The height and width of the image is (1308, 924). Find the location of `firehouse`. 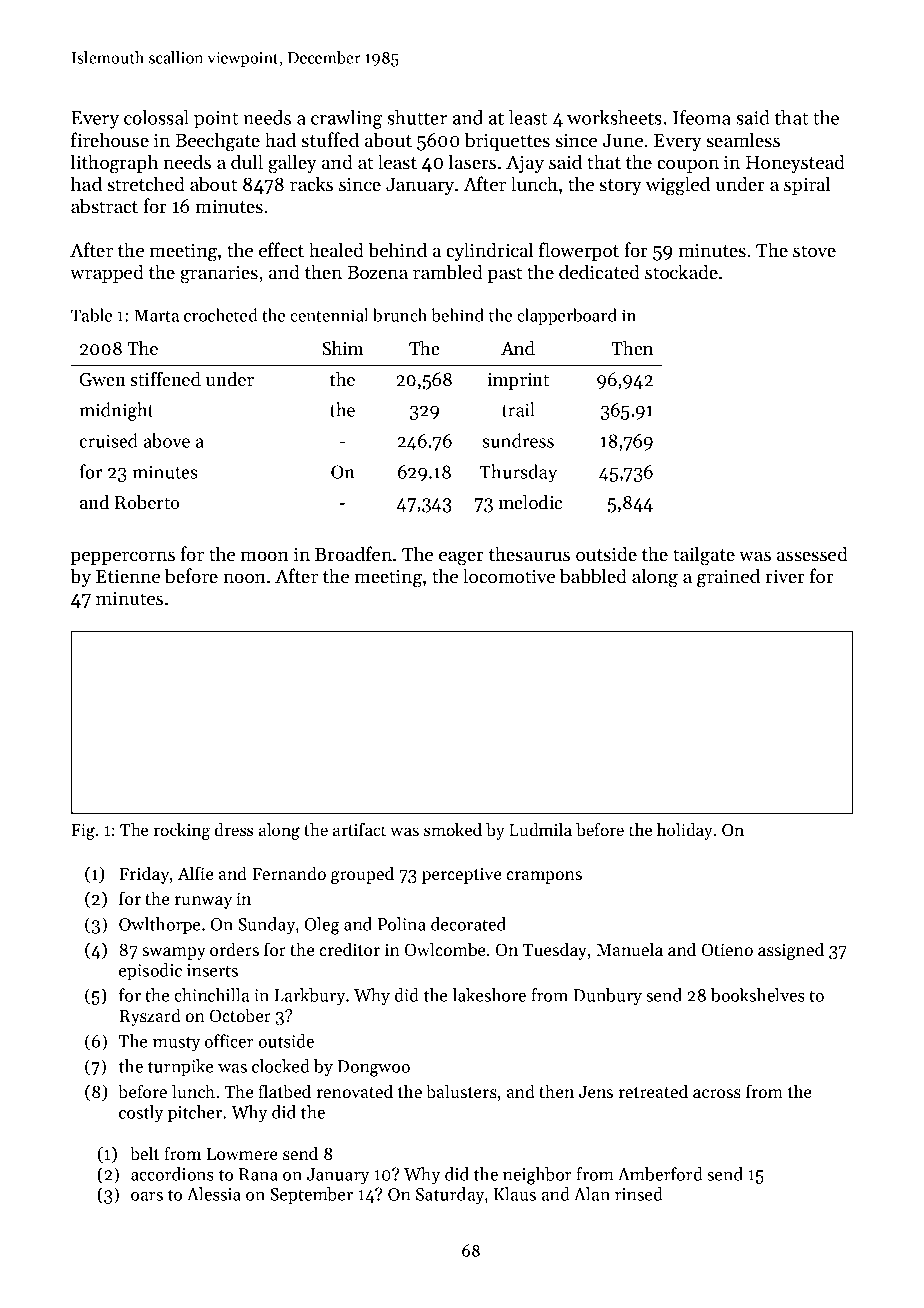

firehouse is located at coordinates (110, 140).
